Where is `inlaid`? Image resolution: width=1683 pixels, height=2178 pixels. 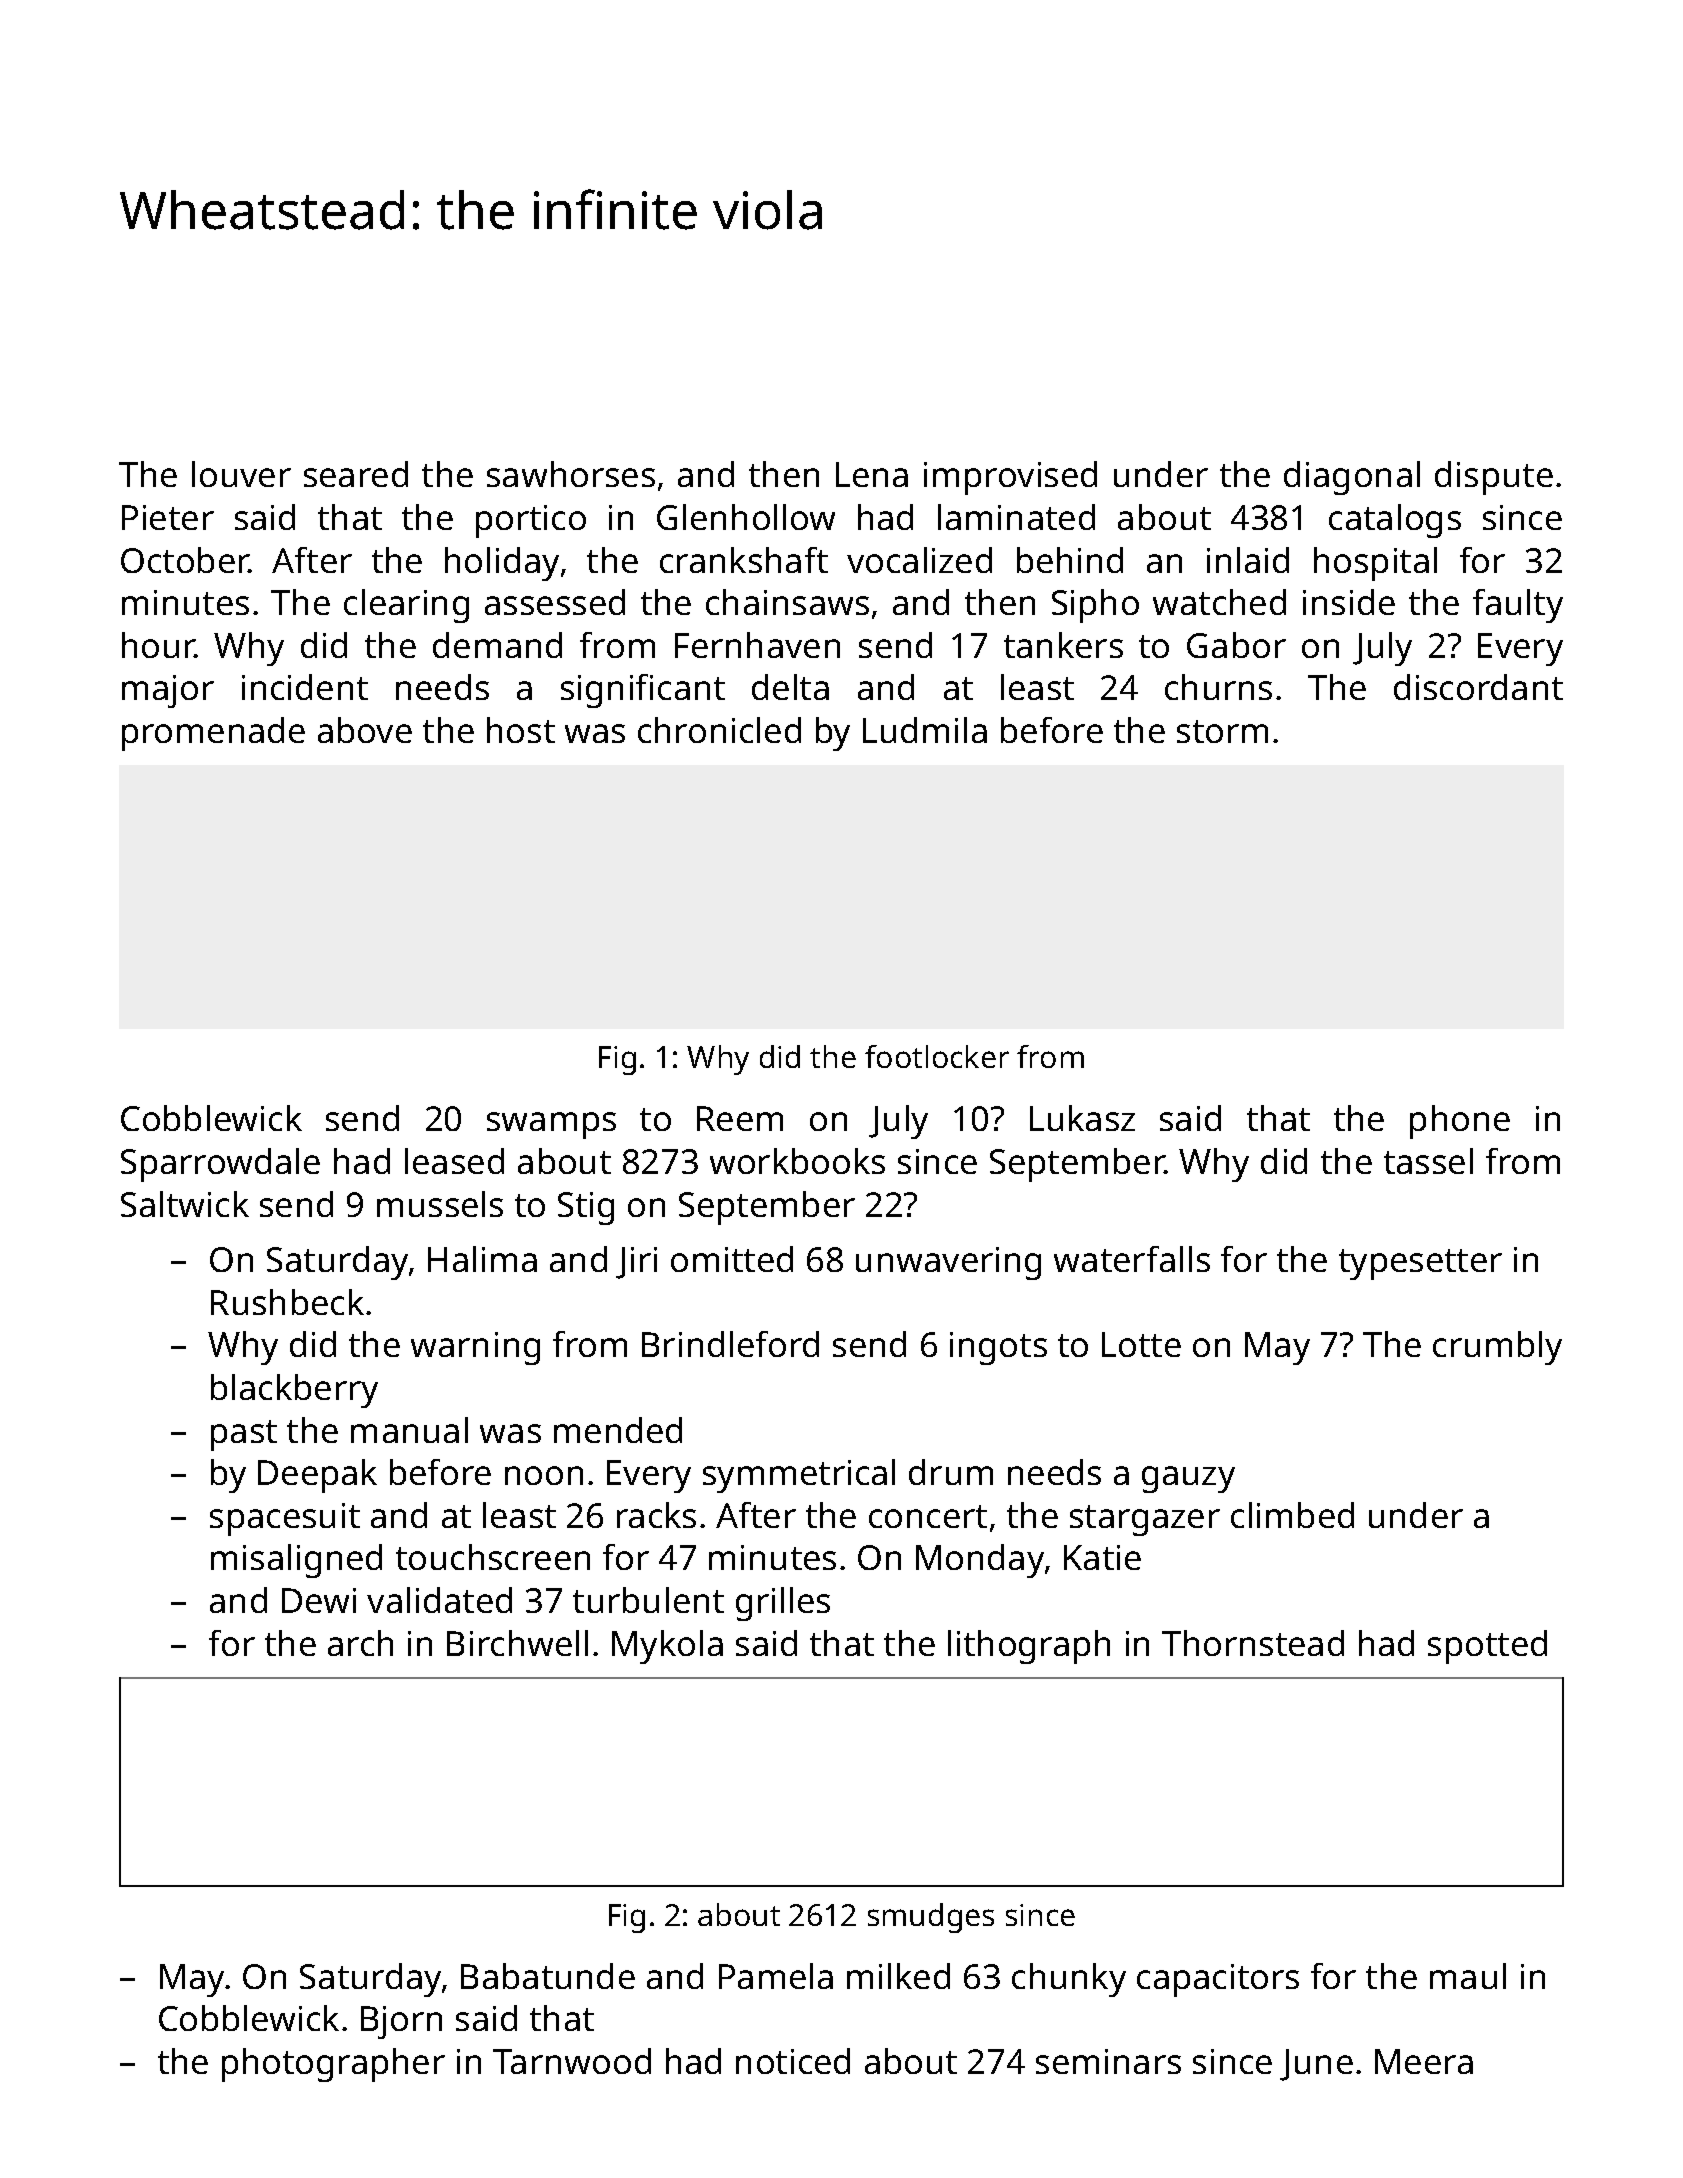
inlaid is located at coordinates (1248, 560).
